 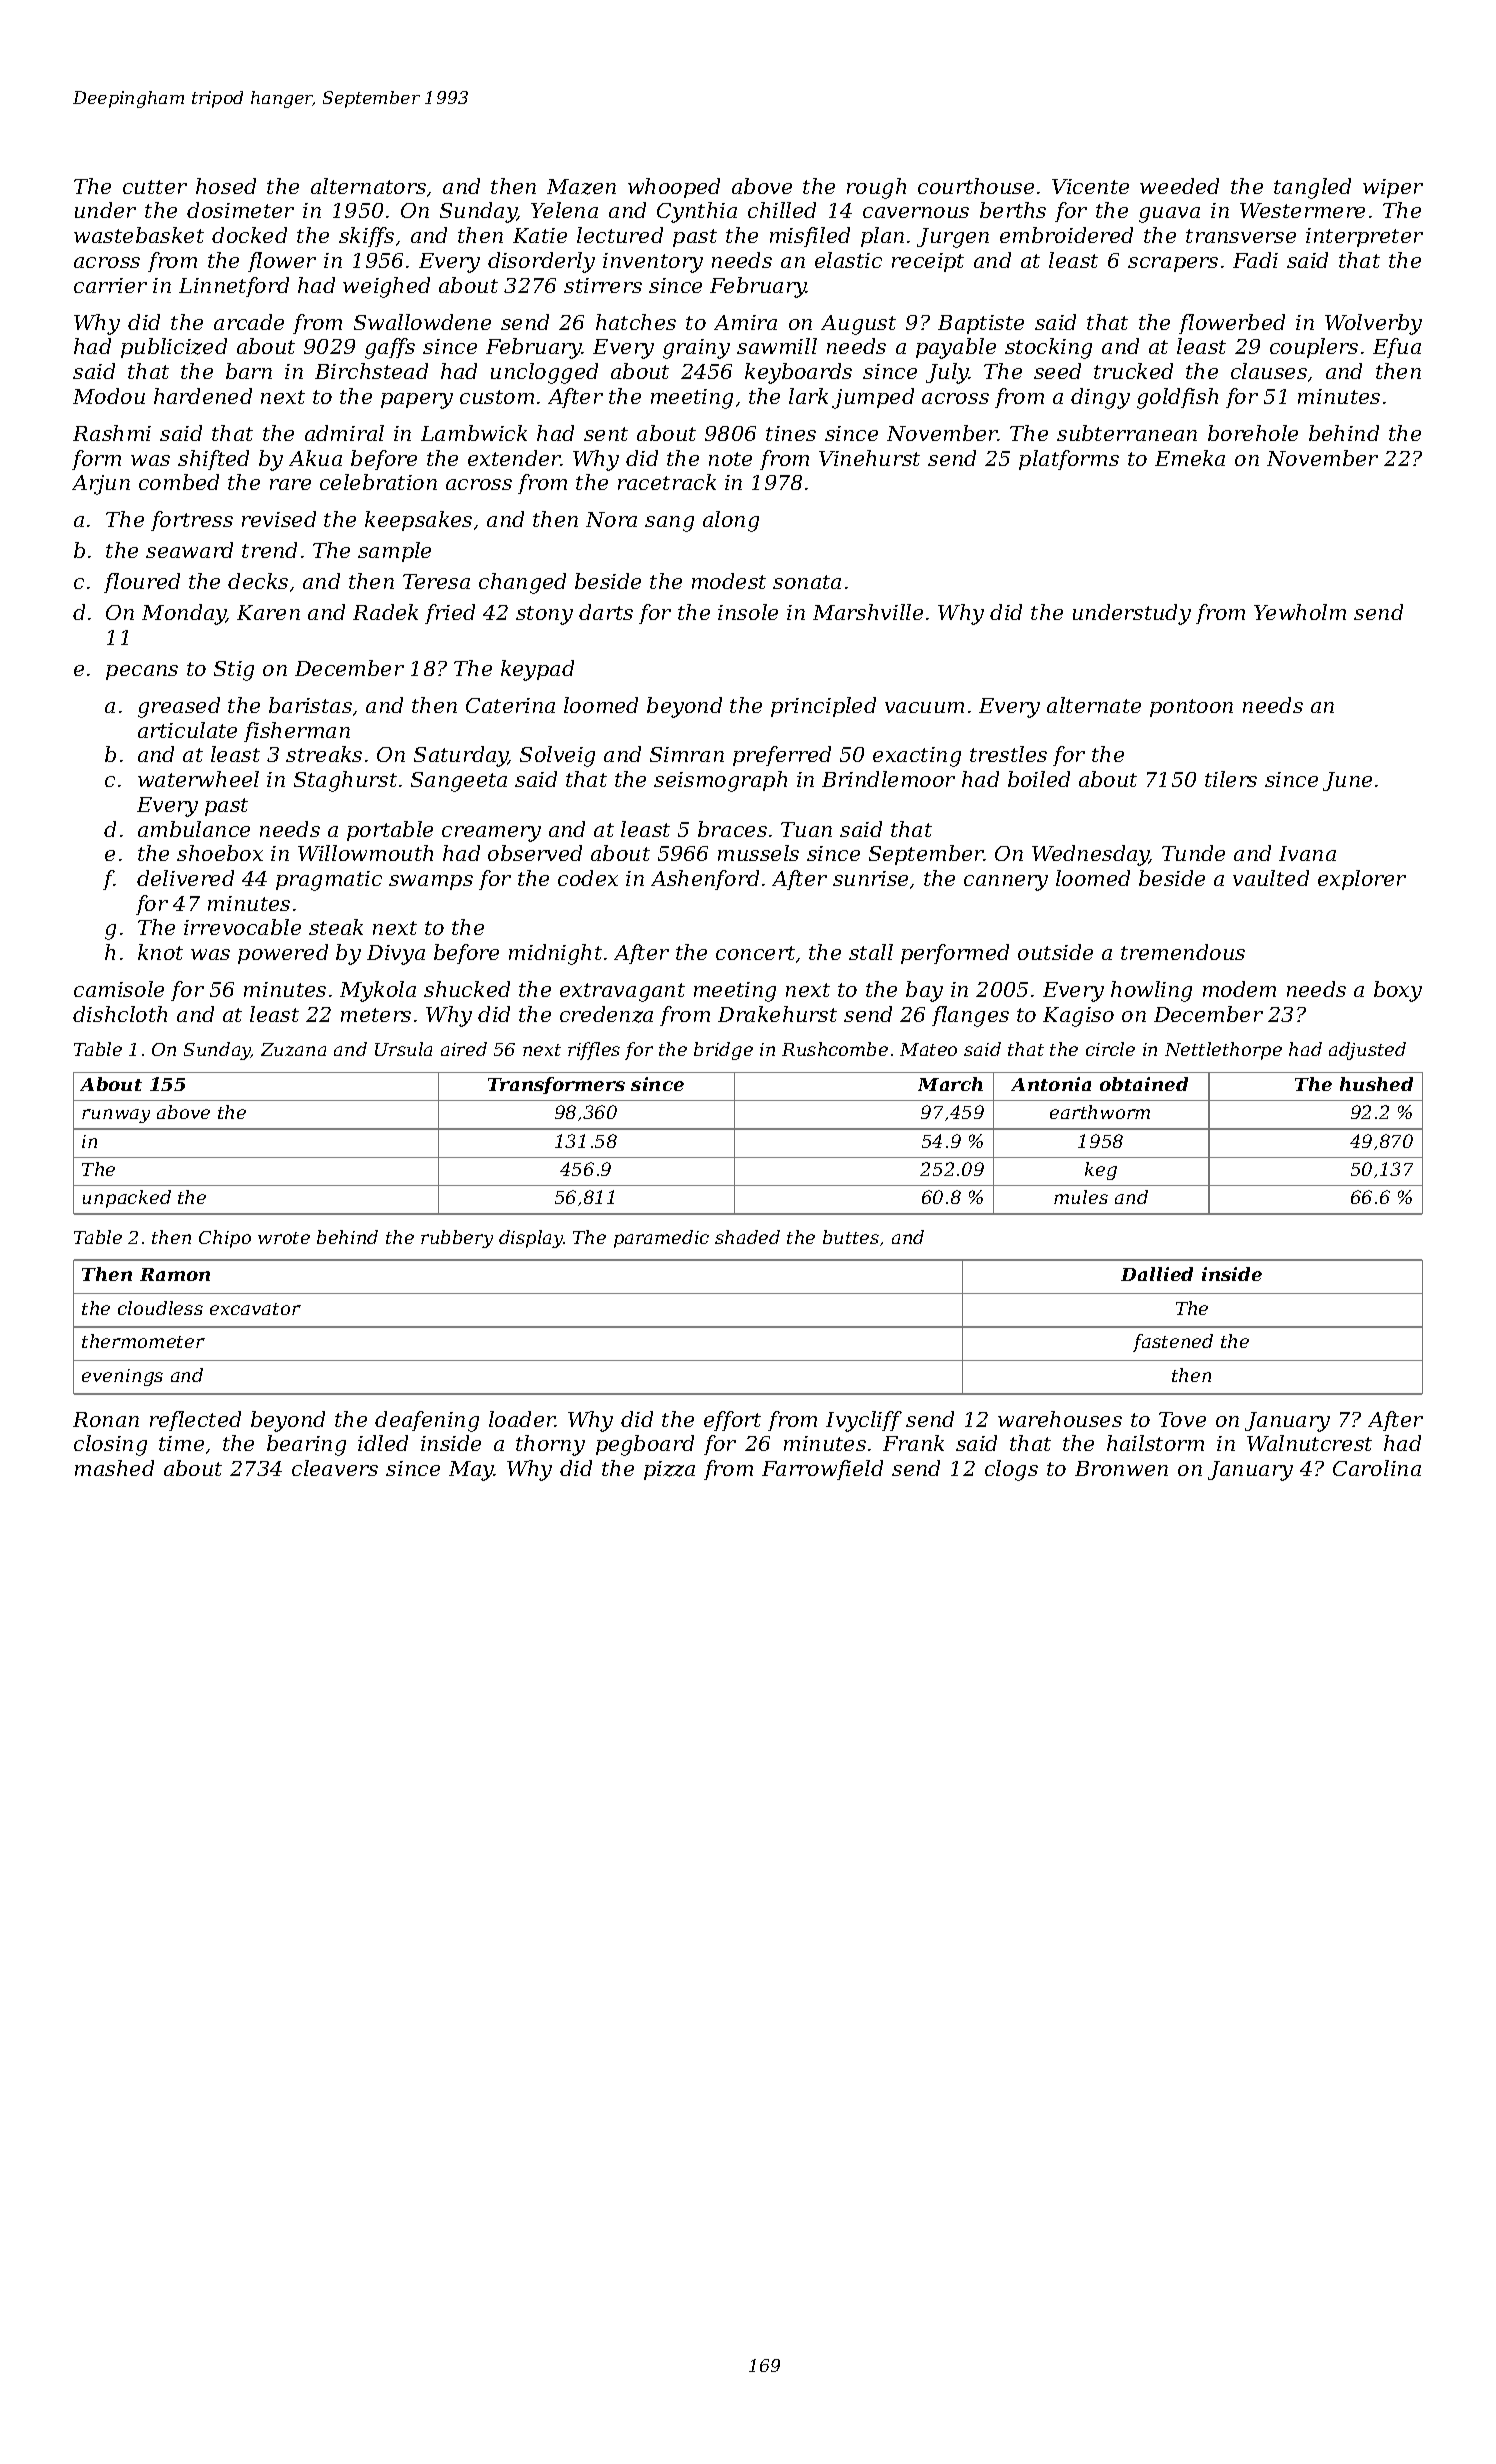 What do you see at coordinates (368, 186) in the screenshot?
I see `alternators` at bounding box center [368, 186].
